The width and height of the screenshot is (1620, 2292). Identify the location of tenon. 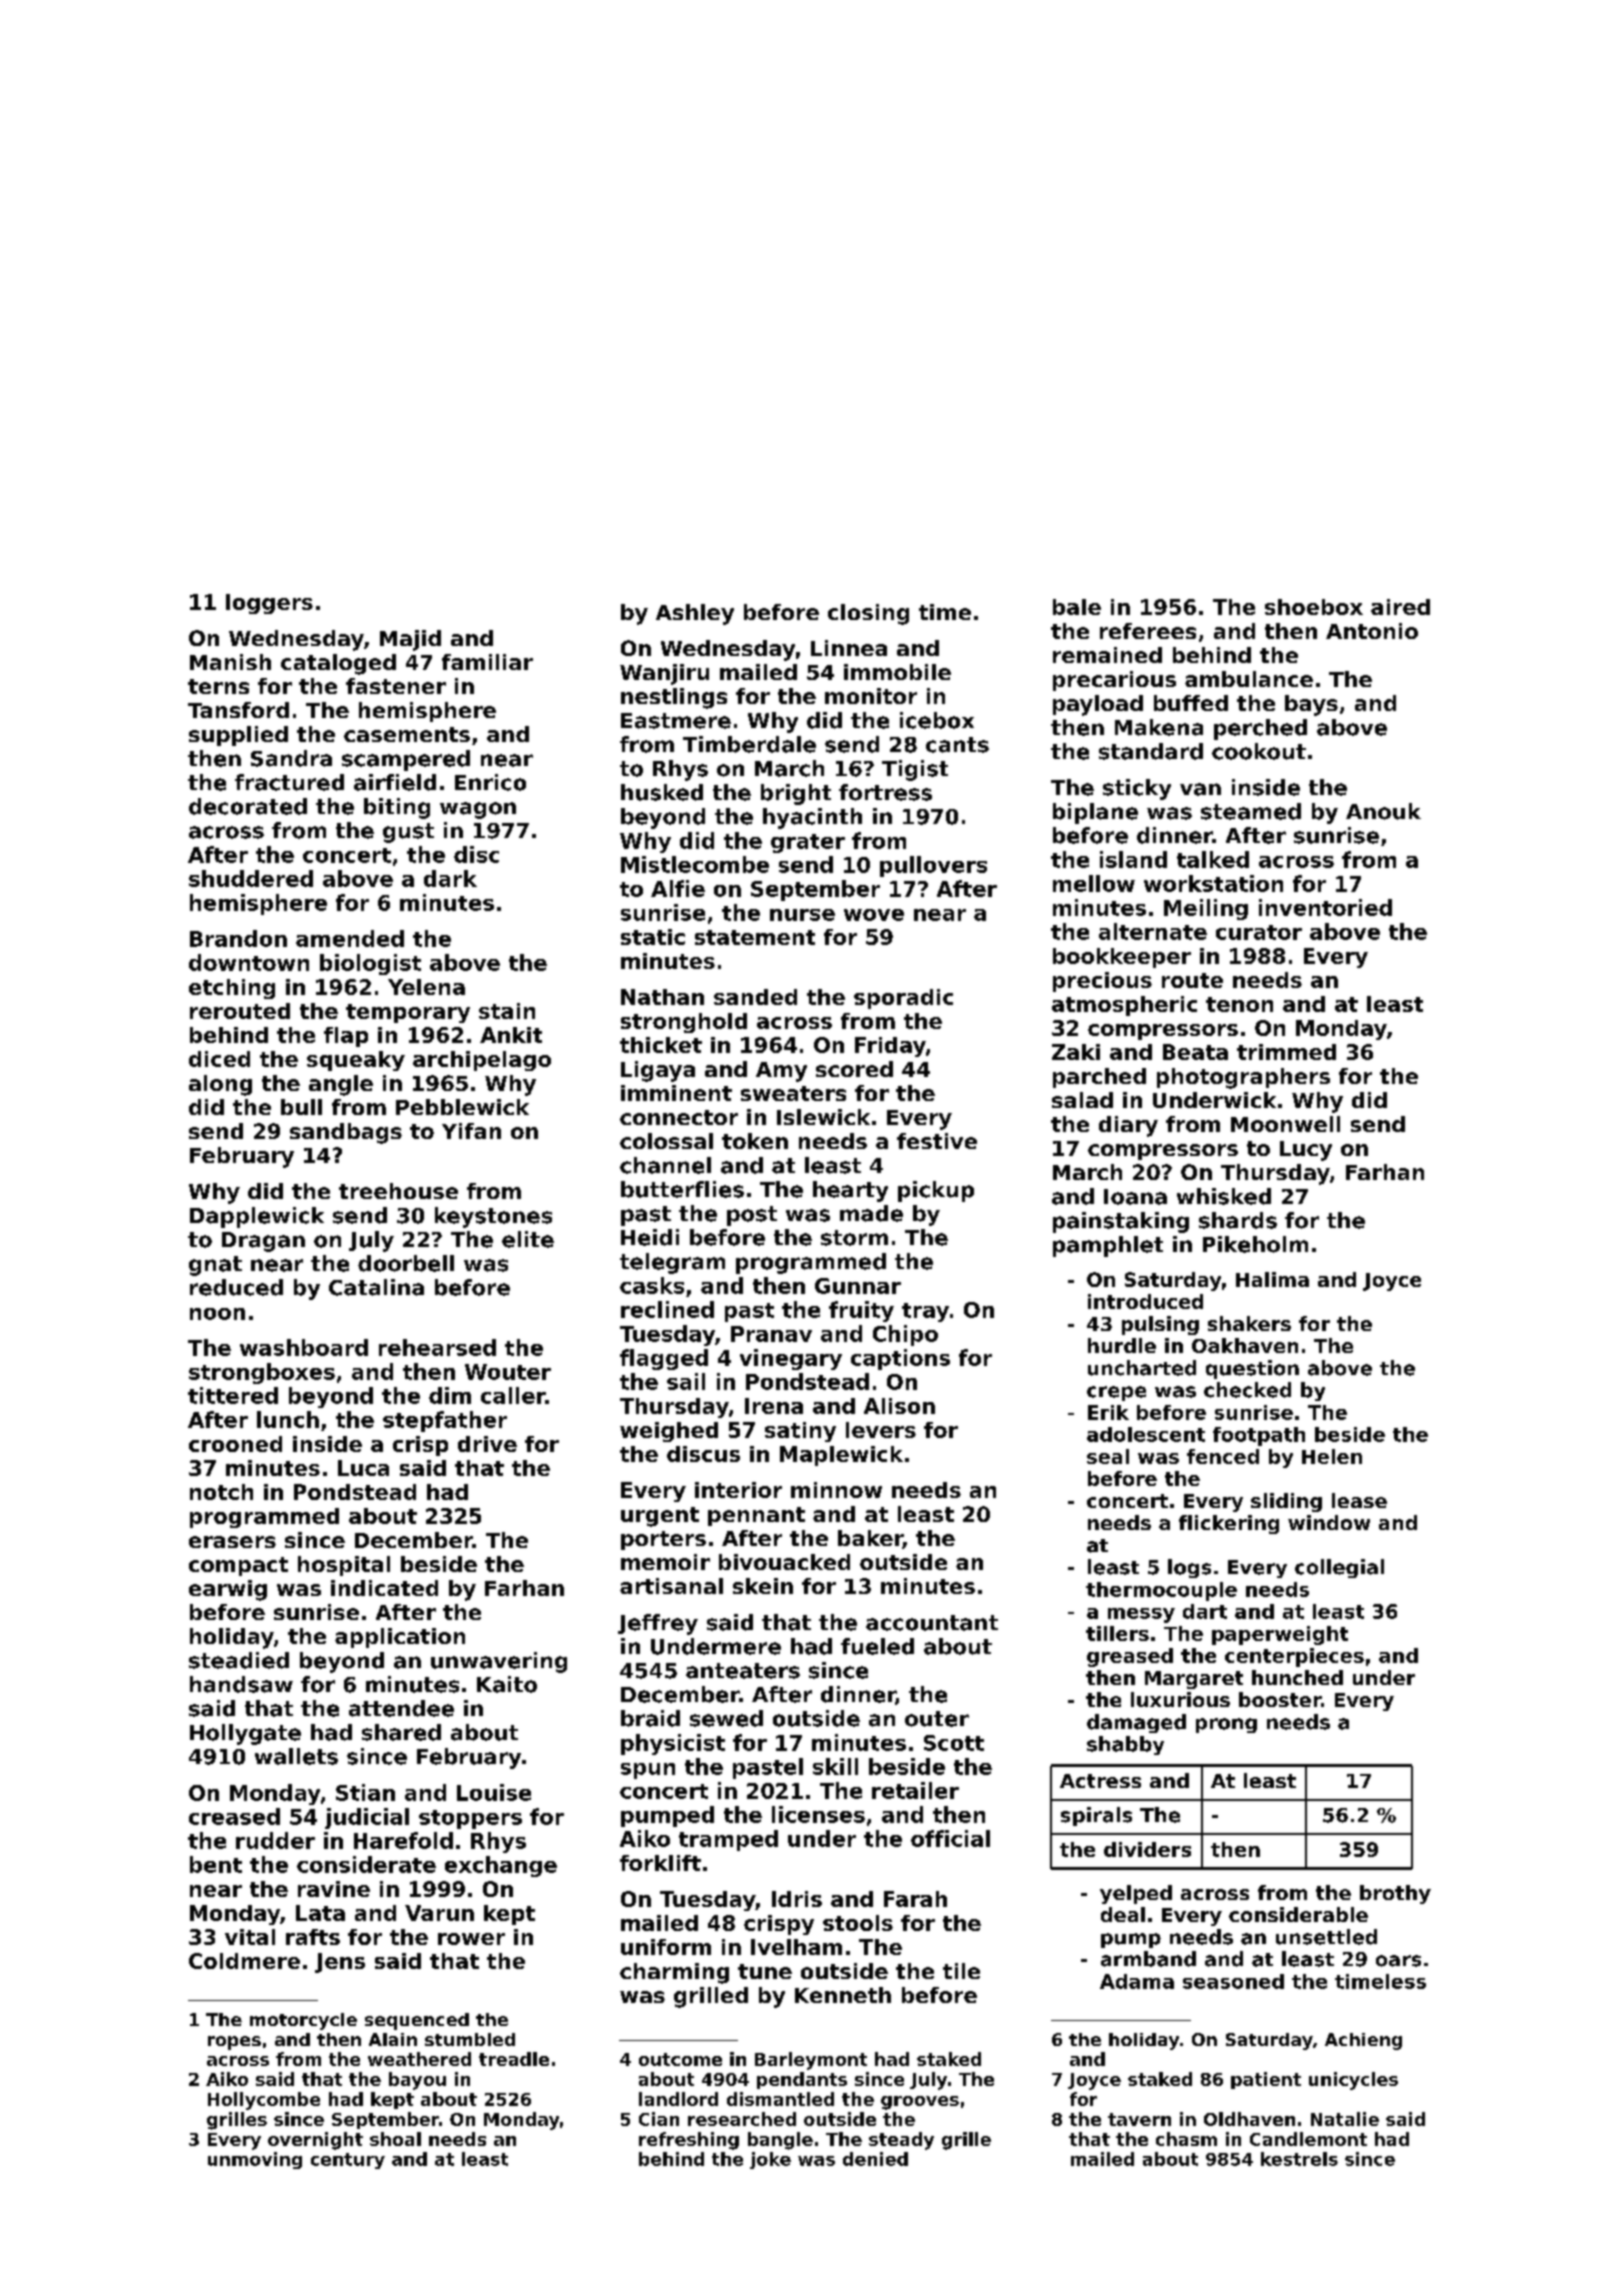
(1239, 1004).
